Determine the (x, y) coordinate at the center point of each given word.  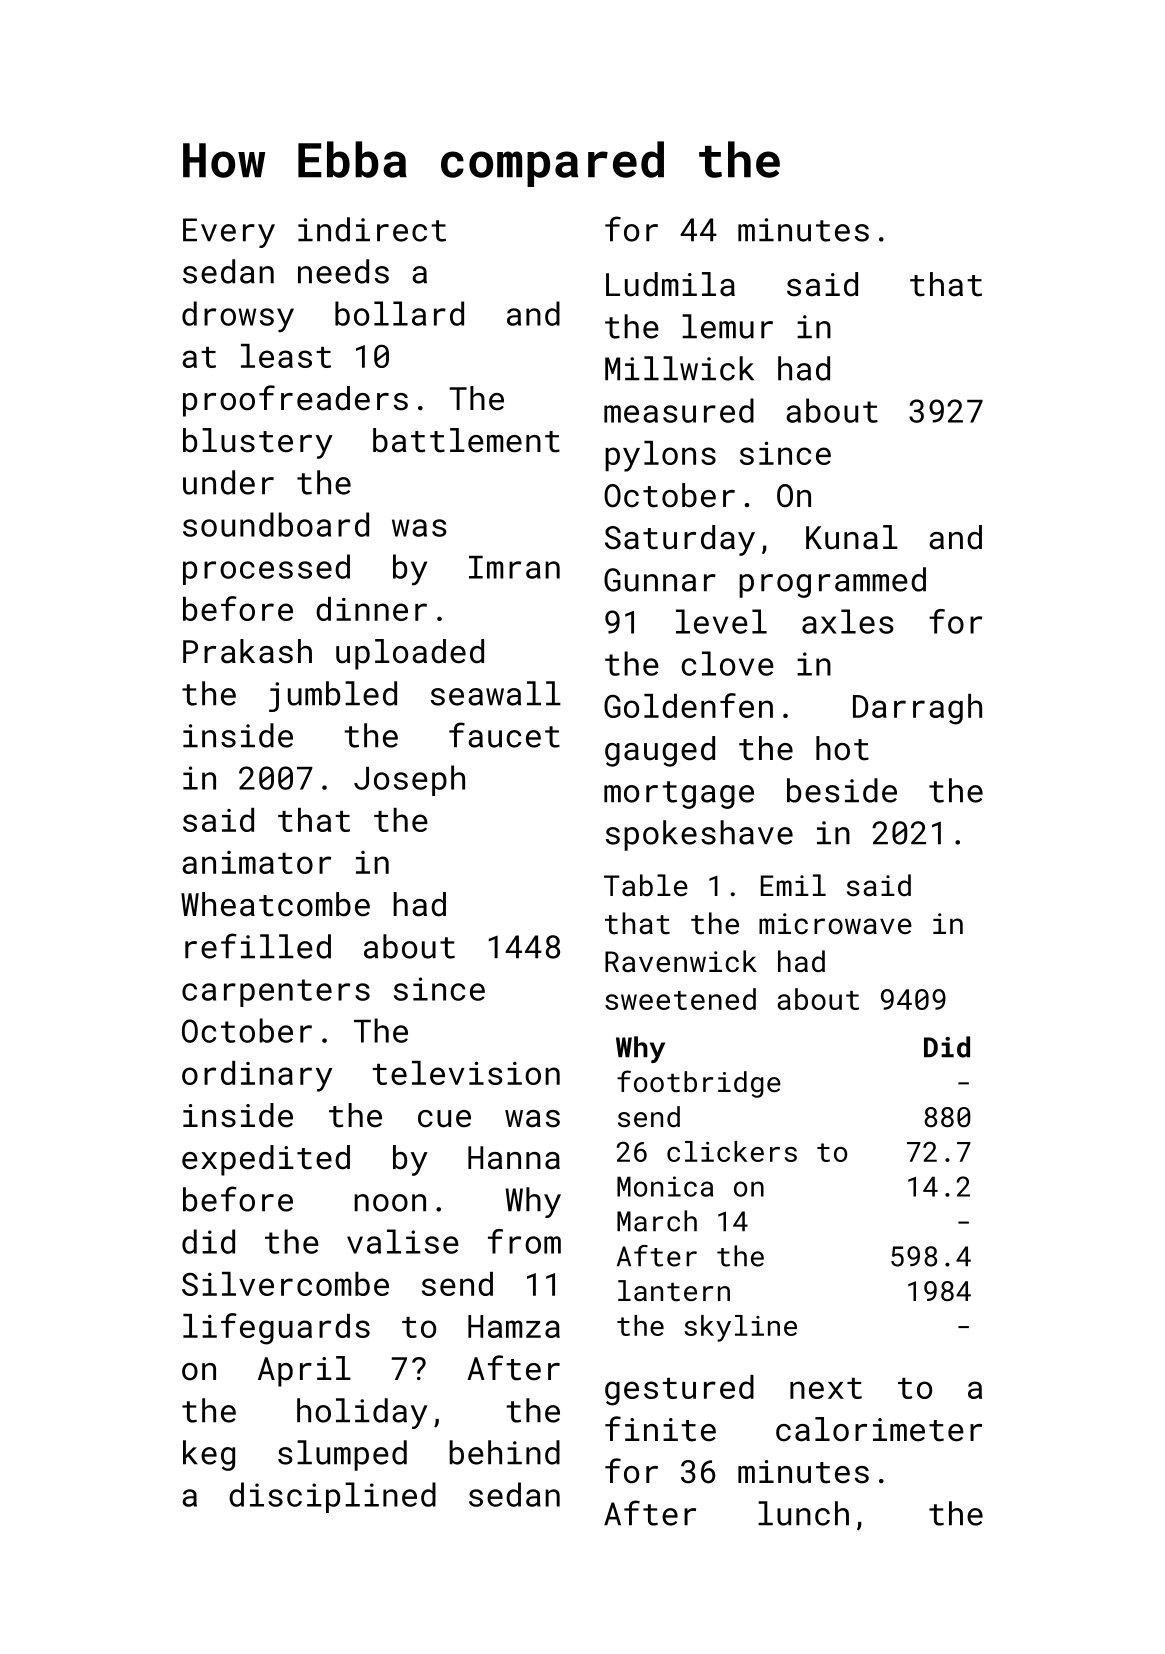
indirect (372, 229)
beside (842, 790)
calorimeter (879, 1429)
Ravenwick (681, 961)
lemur (727, 326)
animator (256, 862)
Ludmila (670, 284)
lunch (803, 1513)
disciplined (332, 1497)
